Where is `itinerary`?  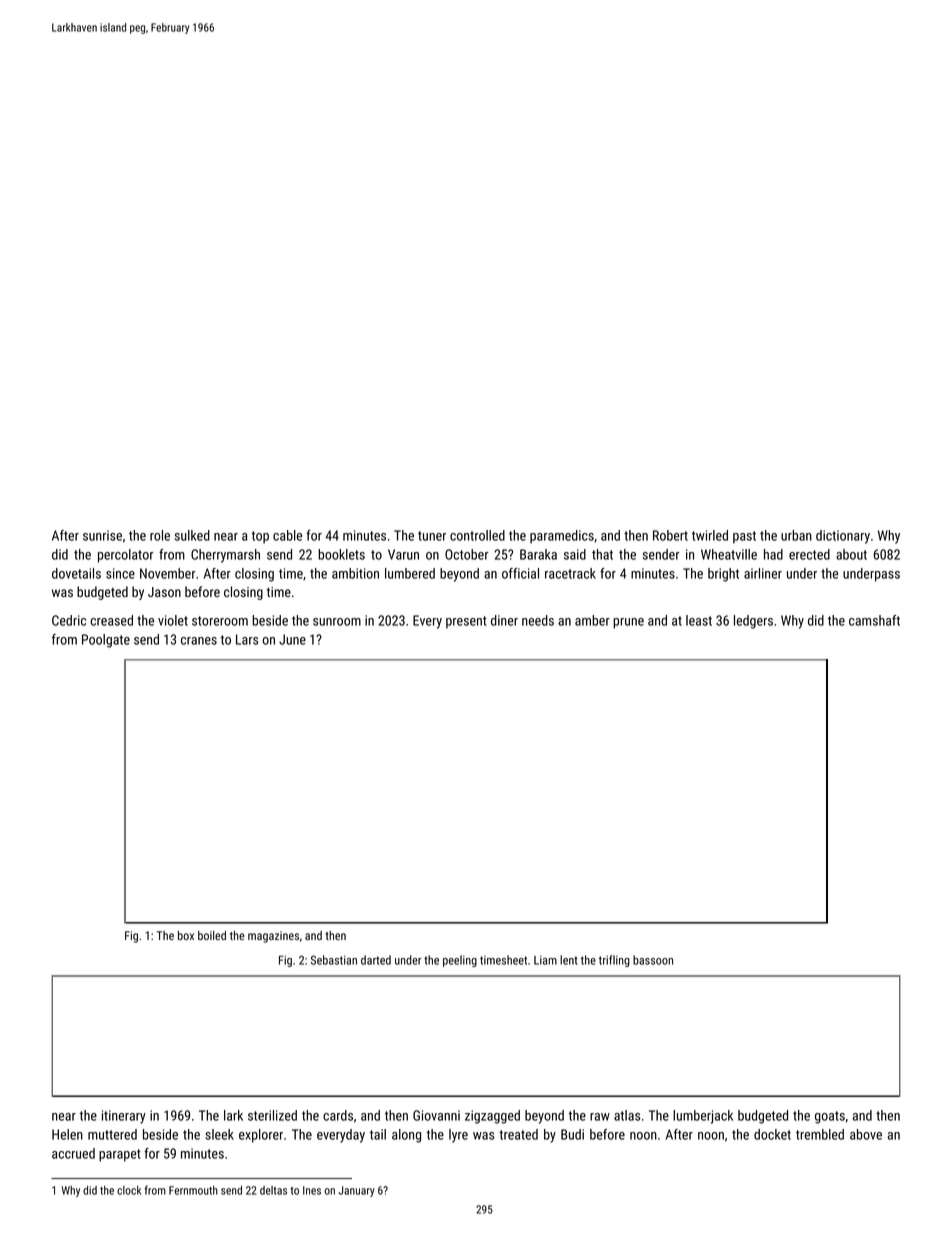 itinerary is located at coordinates (124, 1117).
